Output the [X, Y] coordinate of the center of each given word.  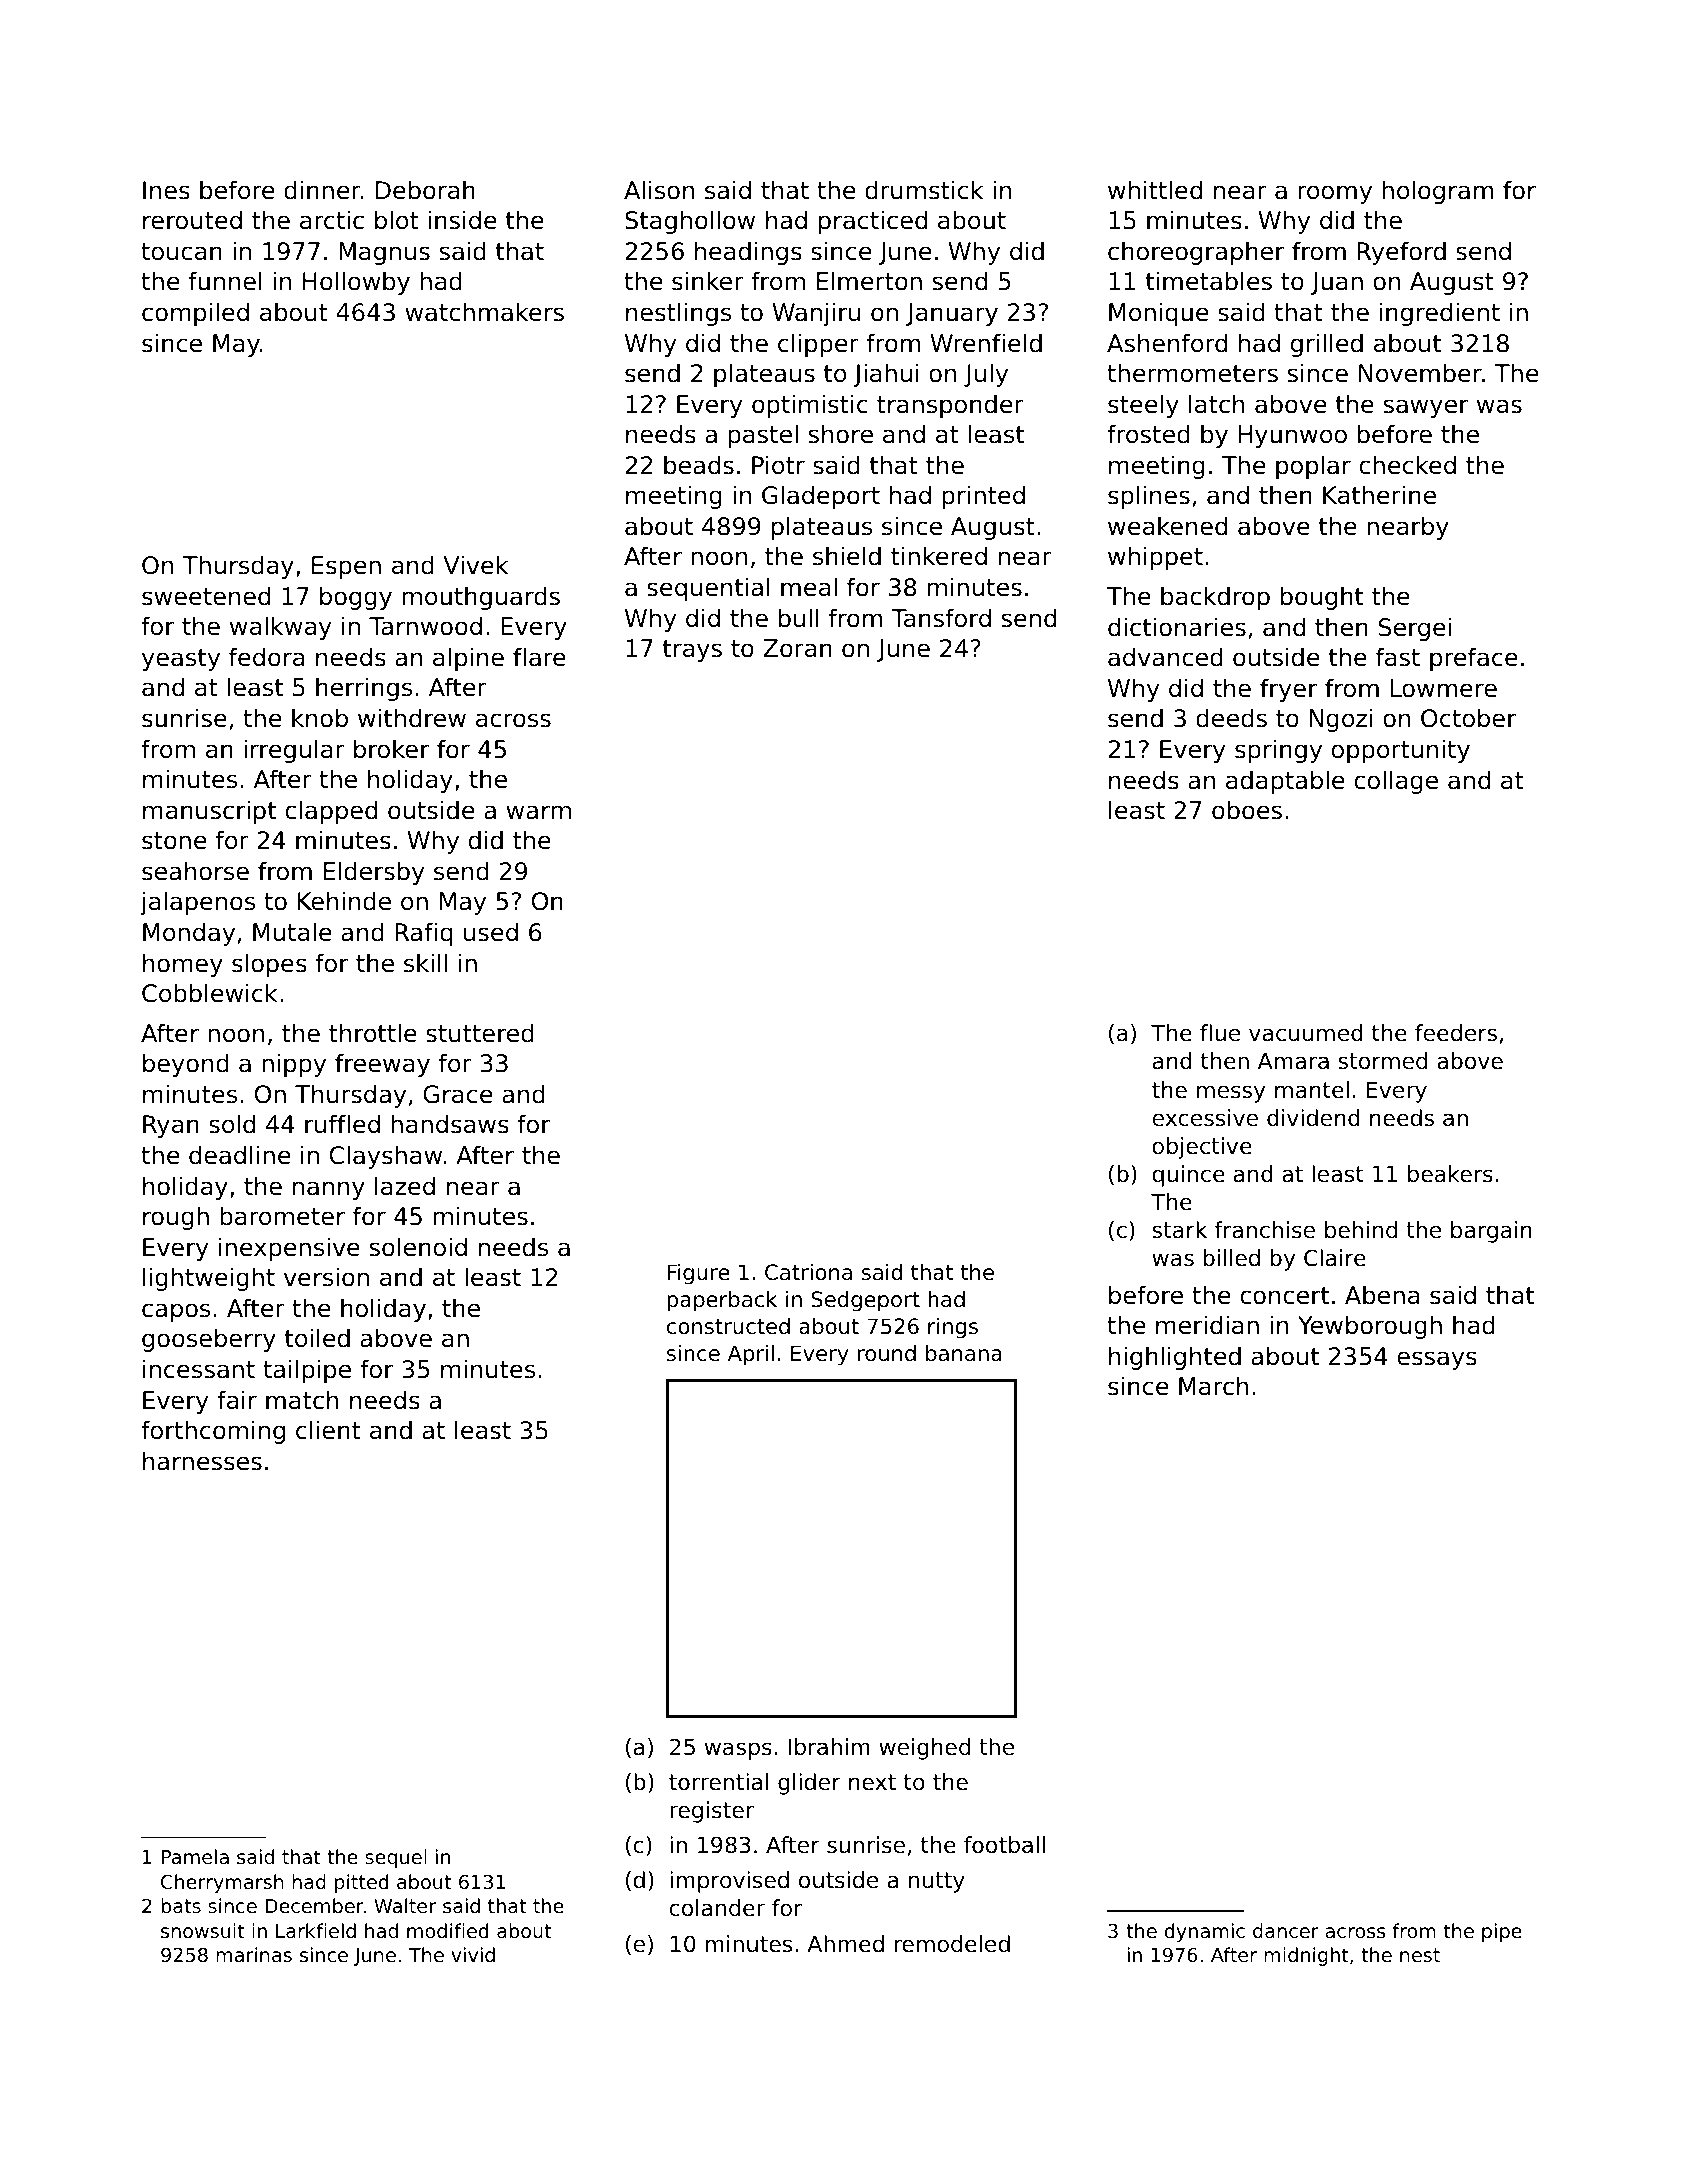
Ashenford [1167, 343]
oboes [1247, 810]
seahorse [195, 871]
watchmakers [484, 312]
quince [1188, 1176]
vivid [473, 1954]
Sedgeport [865, 1301]
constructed [728, 1326]
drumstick [924, 190]
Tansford [941, 618]
